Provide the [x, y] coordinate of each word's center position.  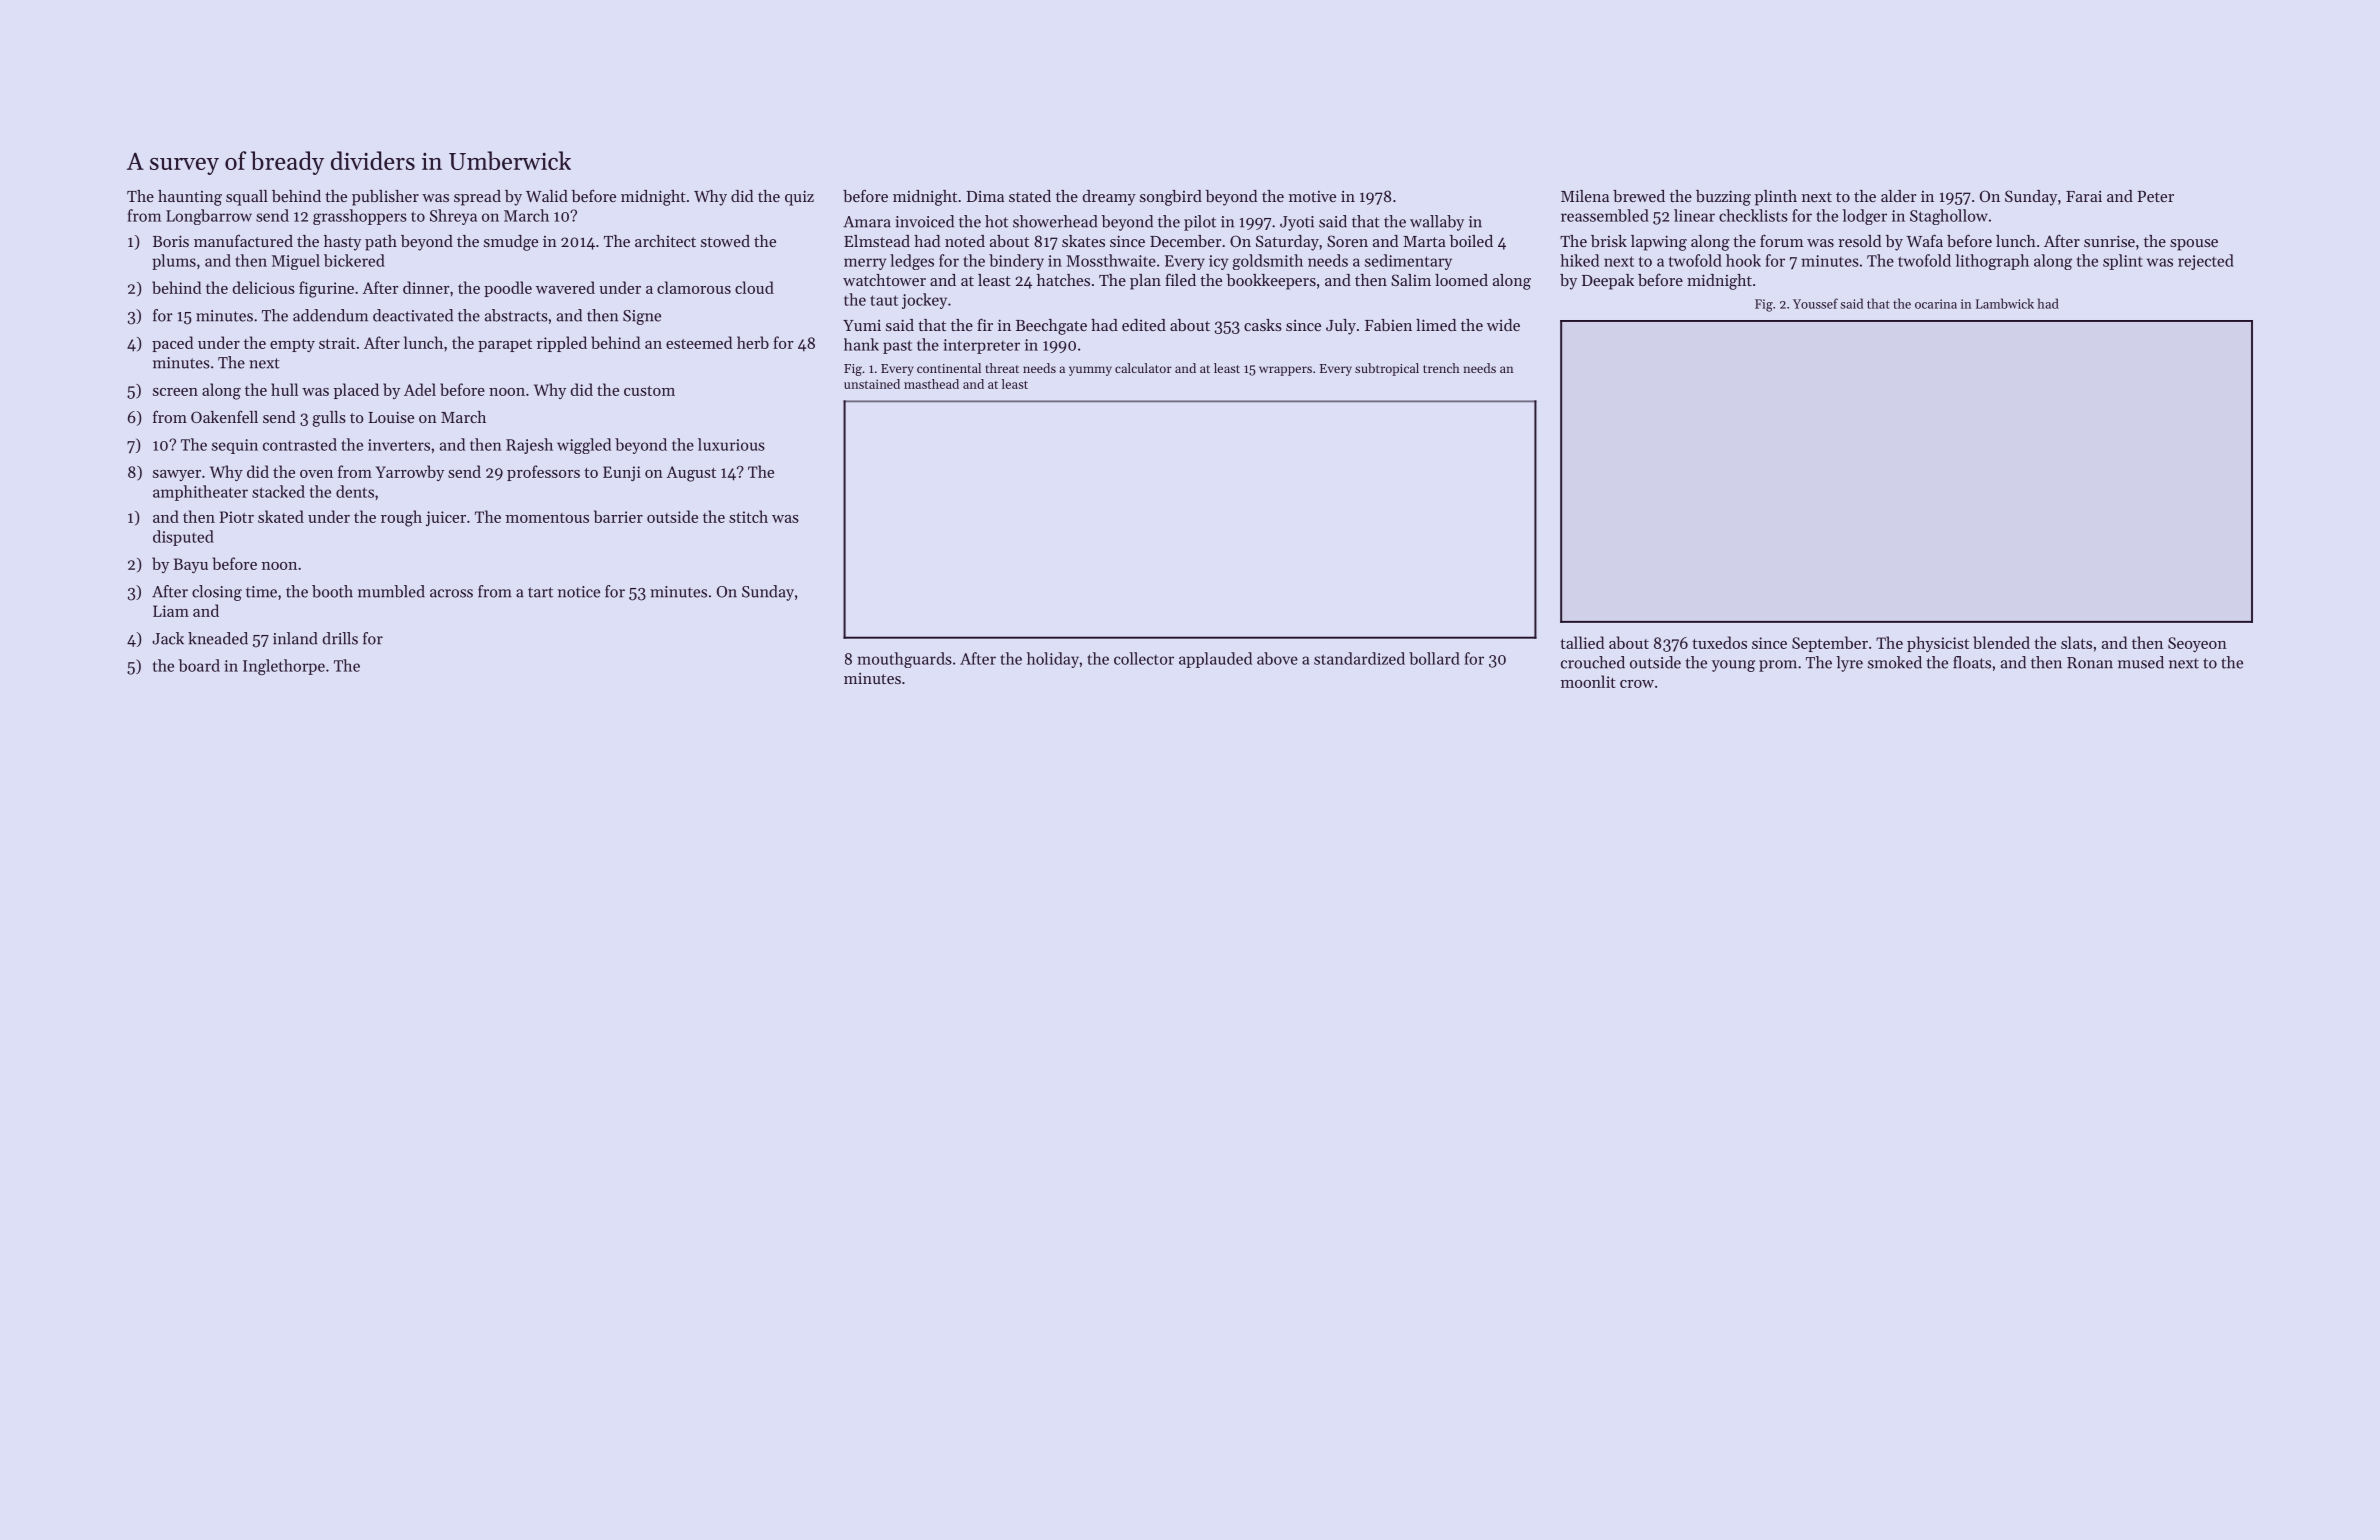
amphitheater [200, 493]
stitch [748, 516]
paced [172, 344]
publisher [385, 198]
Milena [1585, 196]
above [1277, 658]
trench [1441, 368]
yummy [1090, 371]
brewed [1639, 196]
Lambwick [2005, 303]
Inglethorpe [284, 667]
